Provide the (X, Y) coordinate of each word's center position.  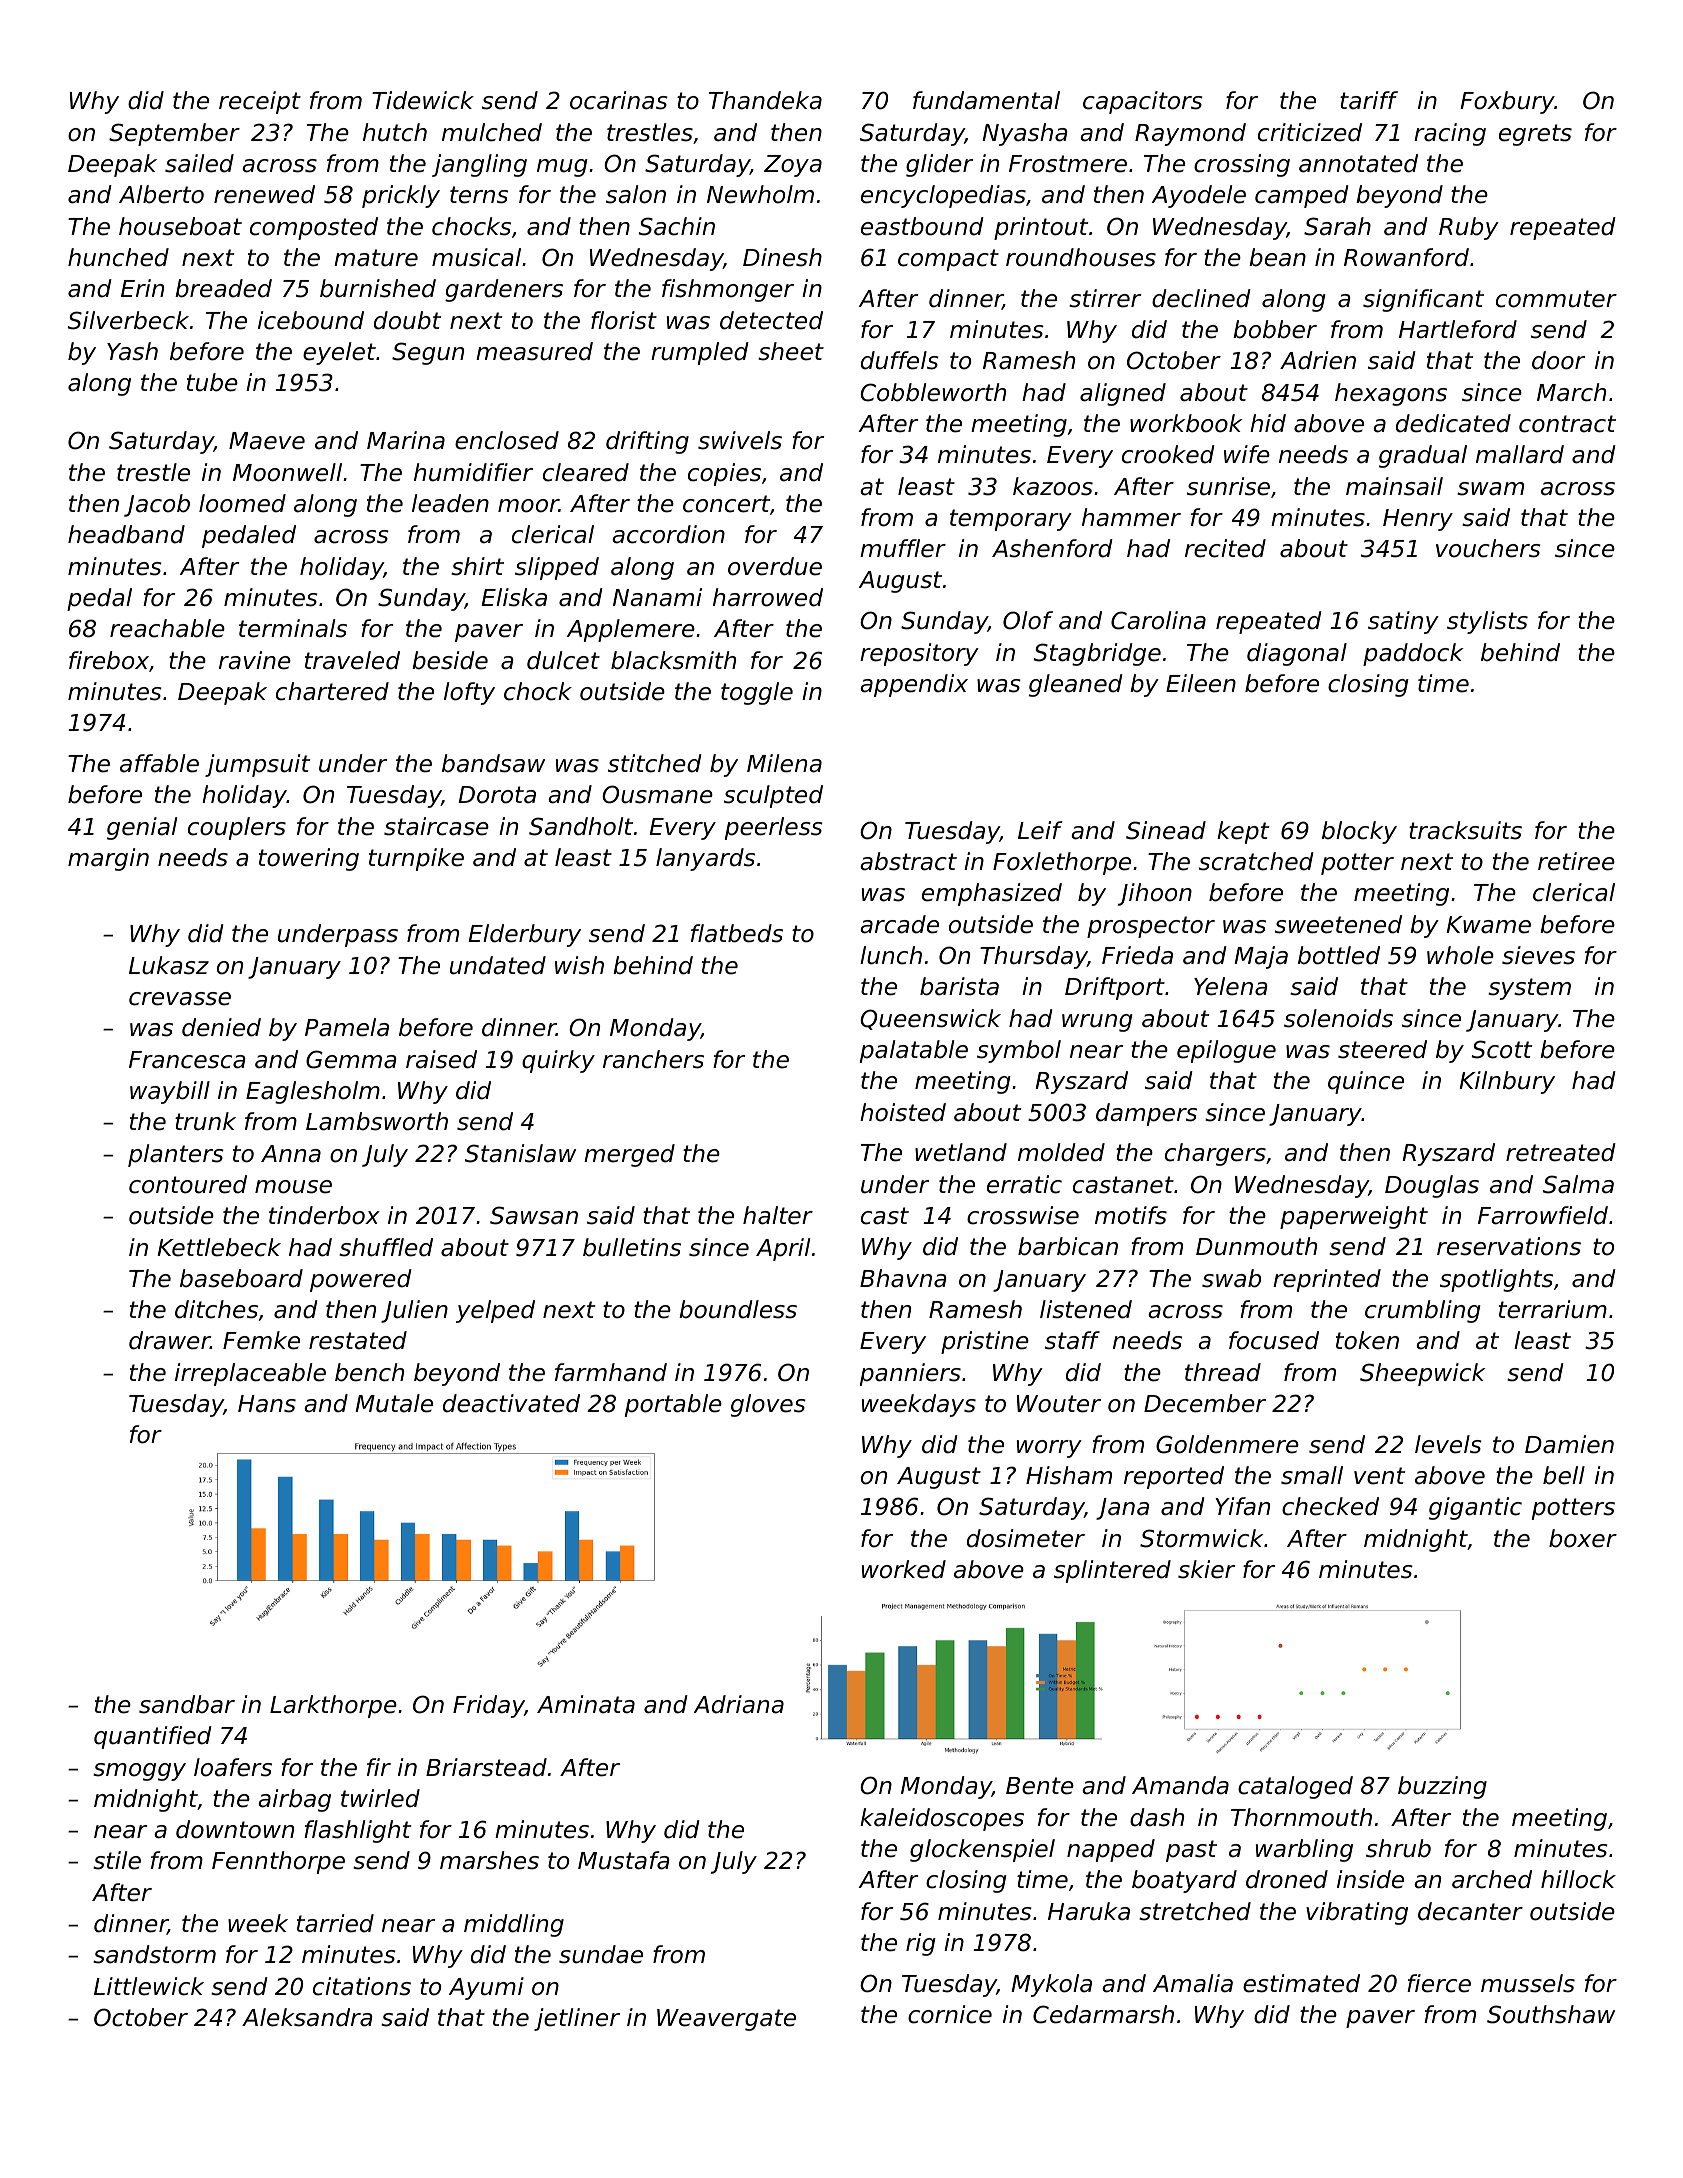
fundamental (986, 100)
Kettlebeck (219, 1247)
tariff (1369, 100)
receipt (260, 102)
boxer (1583, 1538)
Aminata (586, 1704)
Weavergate (726, 2020)
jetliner (577, 2019)
